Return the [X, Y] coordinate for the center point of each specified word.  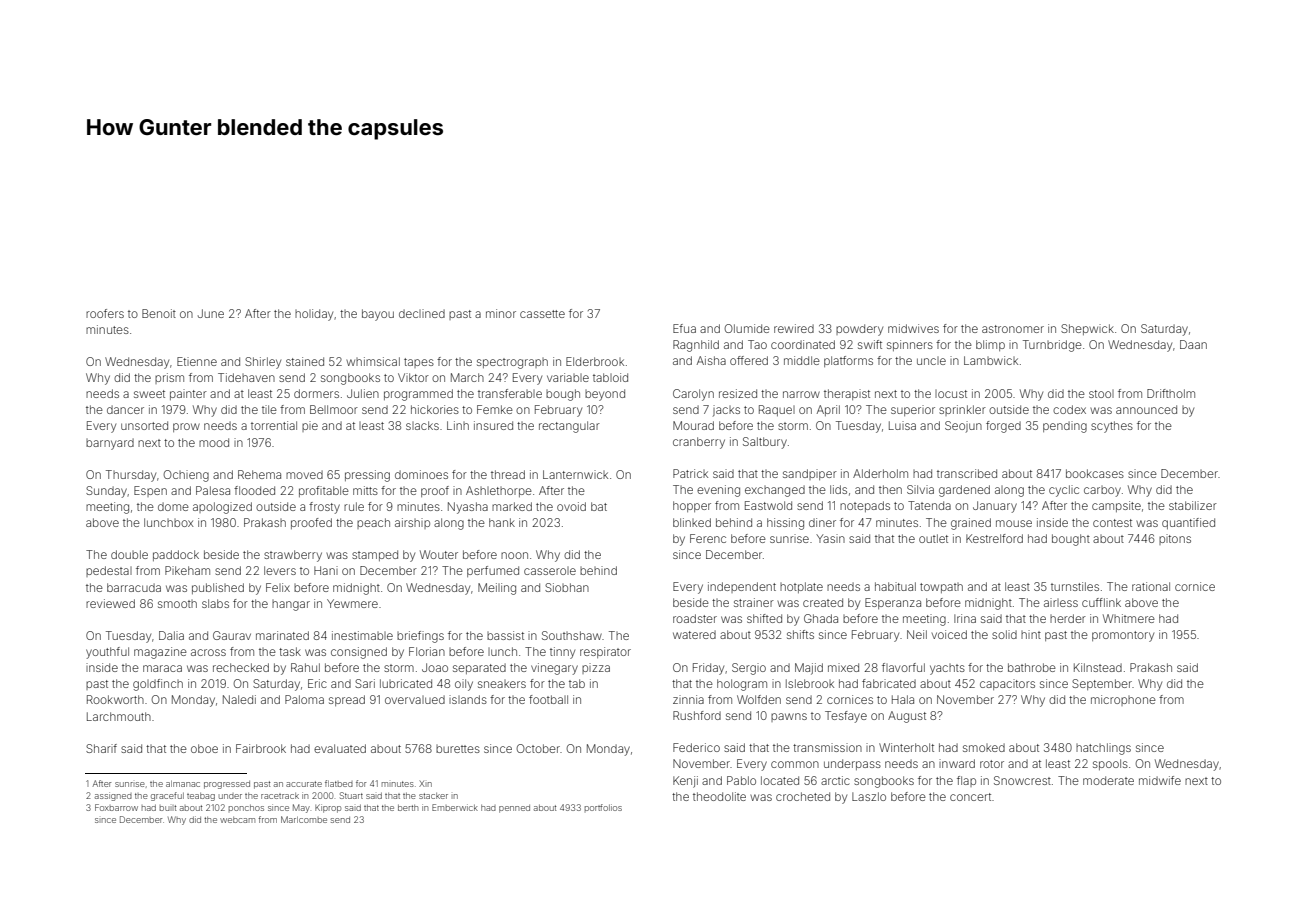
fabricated [889, 683]
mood [214, 442]
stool [1101, 394]
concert [970, 797]
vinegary [554, 669]
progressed [227, 785]
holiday [314, 315]
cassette [542, 314]
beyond [605, 395]
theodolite [719, 796]
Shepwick [1087, 329]
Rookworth [115, 699]
